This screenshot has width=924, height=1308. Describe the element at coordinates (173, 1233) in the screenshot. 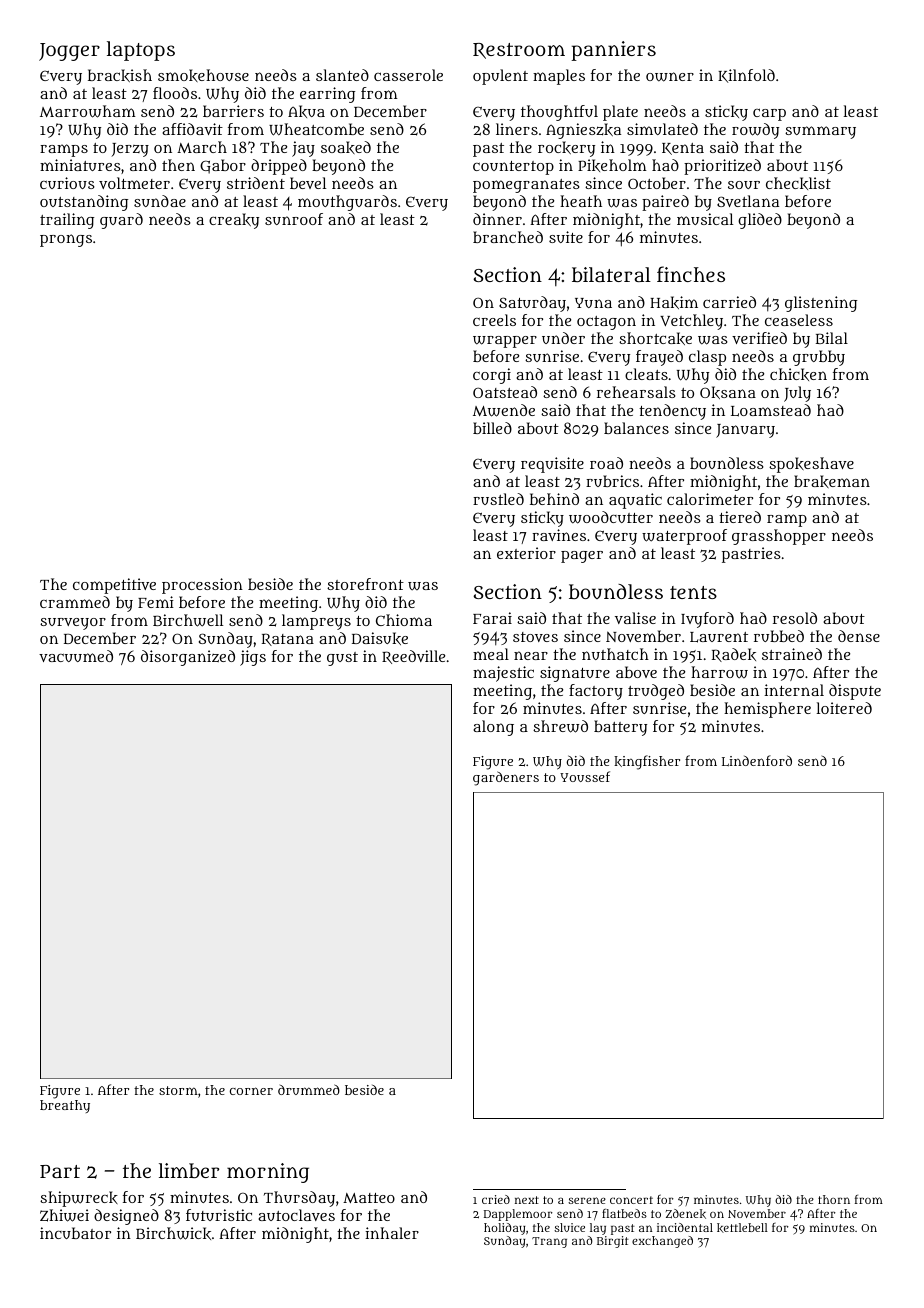

I see `Birchwick` at that location.
